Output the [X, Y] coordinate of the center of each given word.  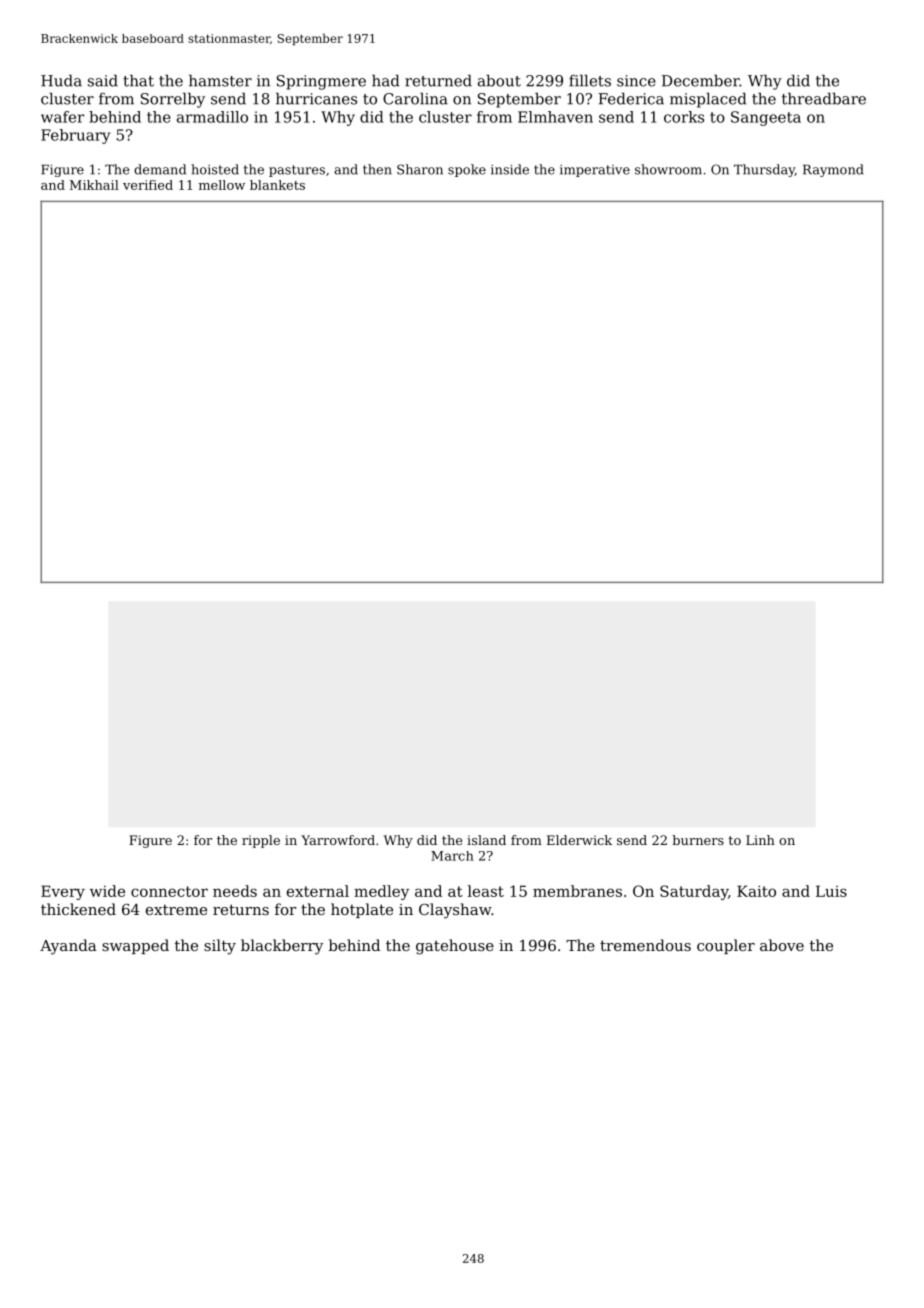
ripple [261, 841]
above [782, 945]
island [486, 840]
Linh [760, 840]
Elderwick [579, 840]
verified [148, 185]
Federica [631, 98]
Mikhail [94, 185]
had [386, 80]
